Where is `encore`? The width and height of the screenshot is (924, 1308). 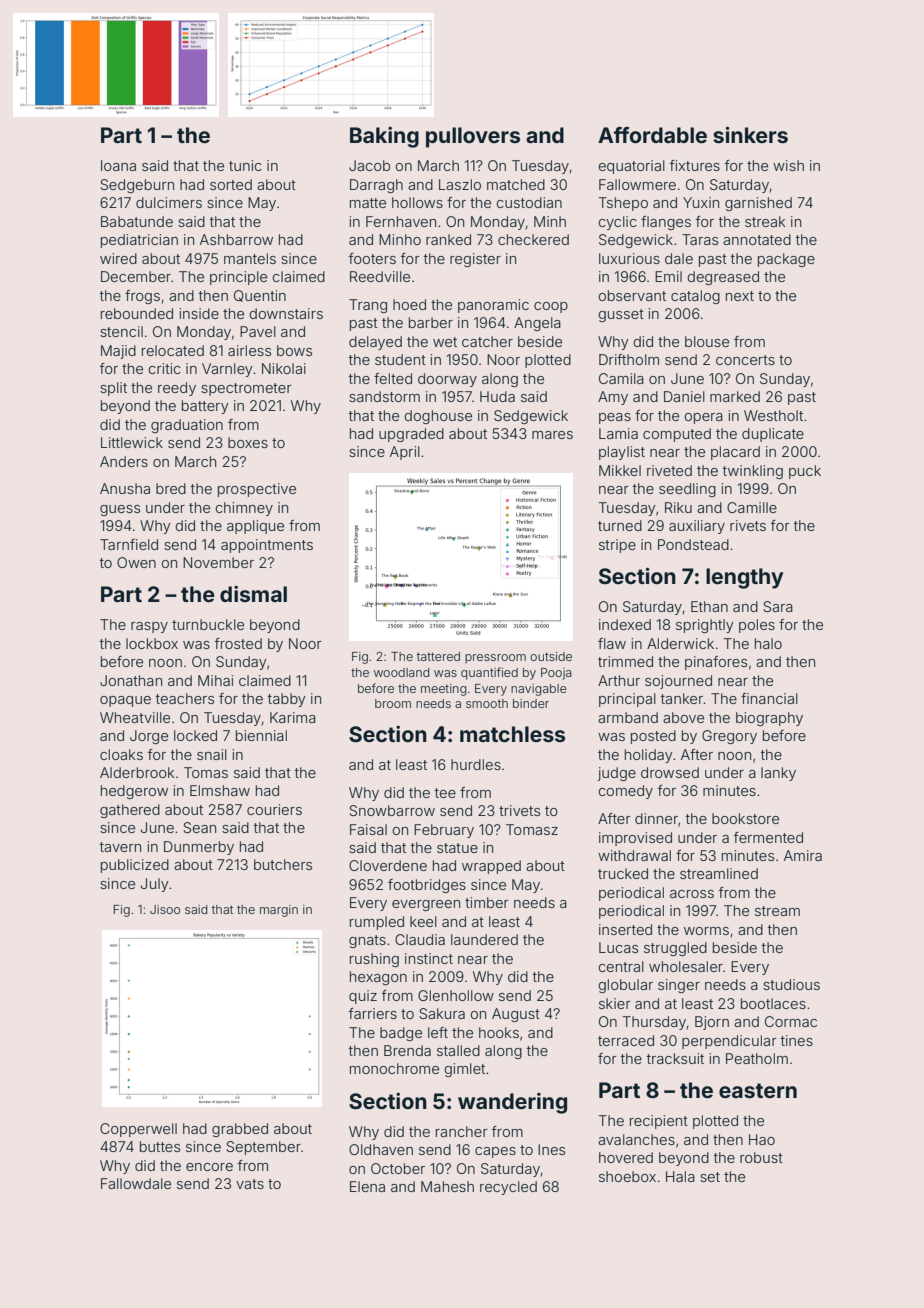 encore is located at coordinates (209, 1167).
